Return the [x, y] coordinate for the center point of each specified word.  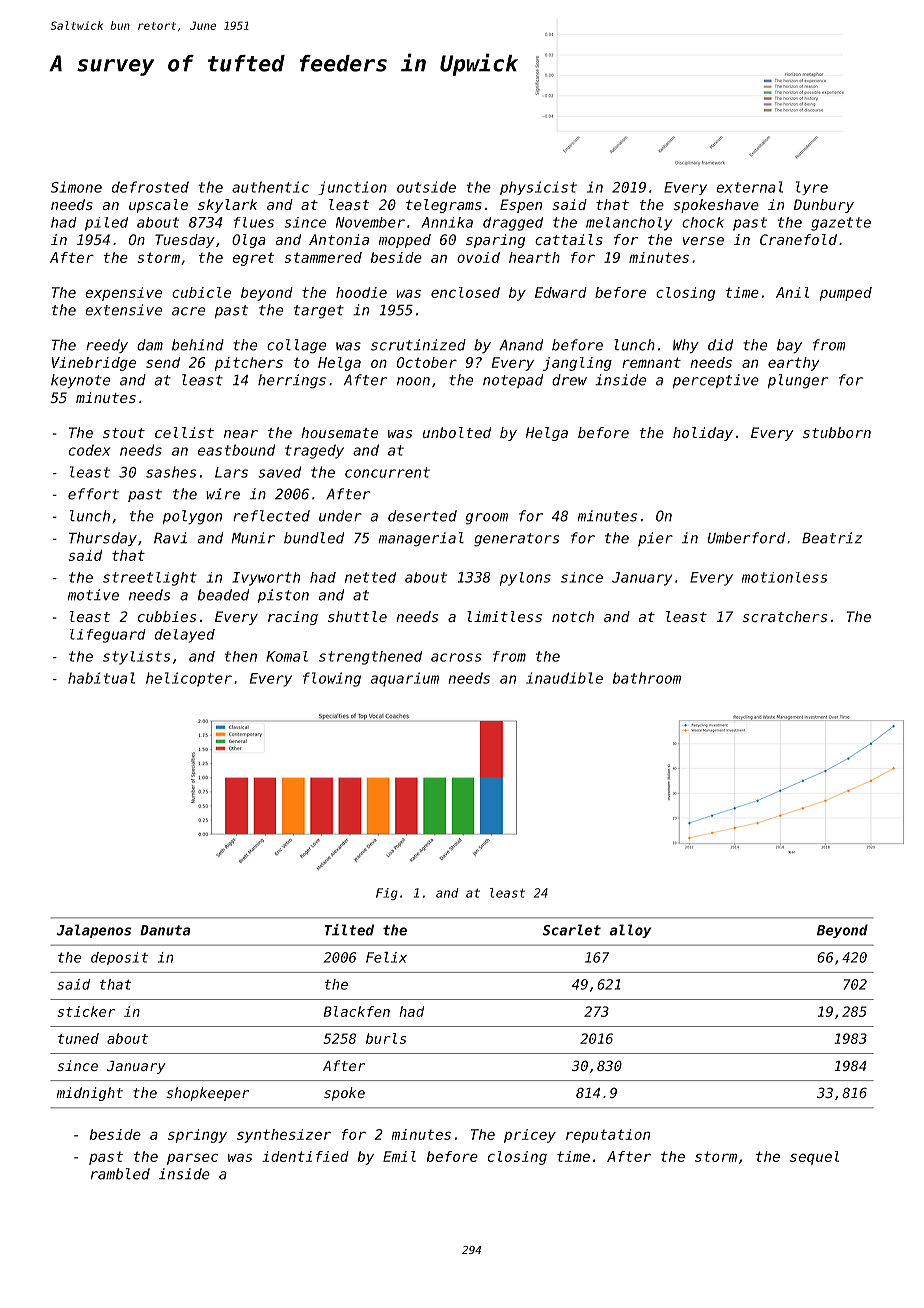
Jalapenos [93, 931]
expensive [123, 294]
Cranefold [798, 239]
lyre [812, 188]
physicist [538, 188]
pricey [530, 1136]
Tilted [349, 930]
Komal [287, 656]
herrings [292, 381]
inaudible [564, 678]
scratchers [784, 616]
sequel [814, 1158]
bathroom [647, 678]
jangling [577, 364]
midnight [90, 1094]
